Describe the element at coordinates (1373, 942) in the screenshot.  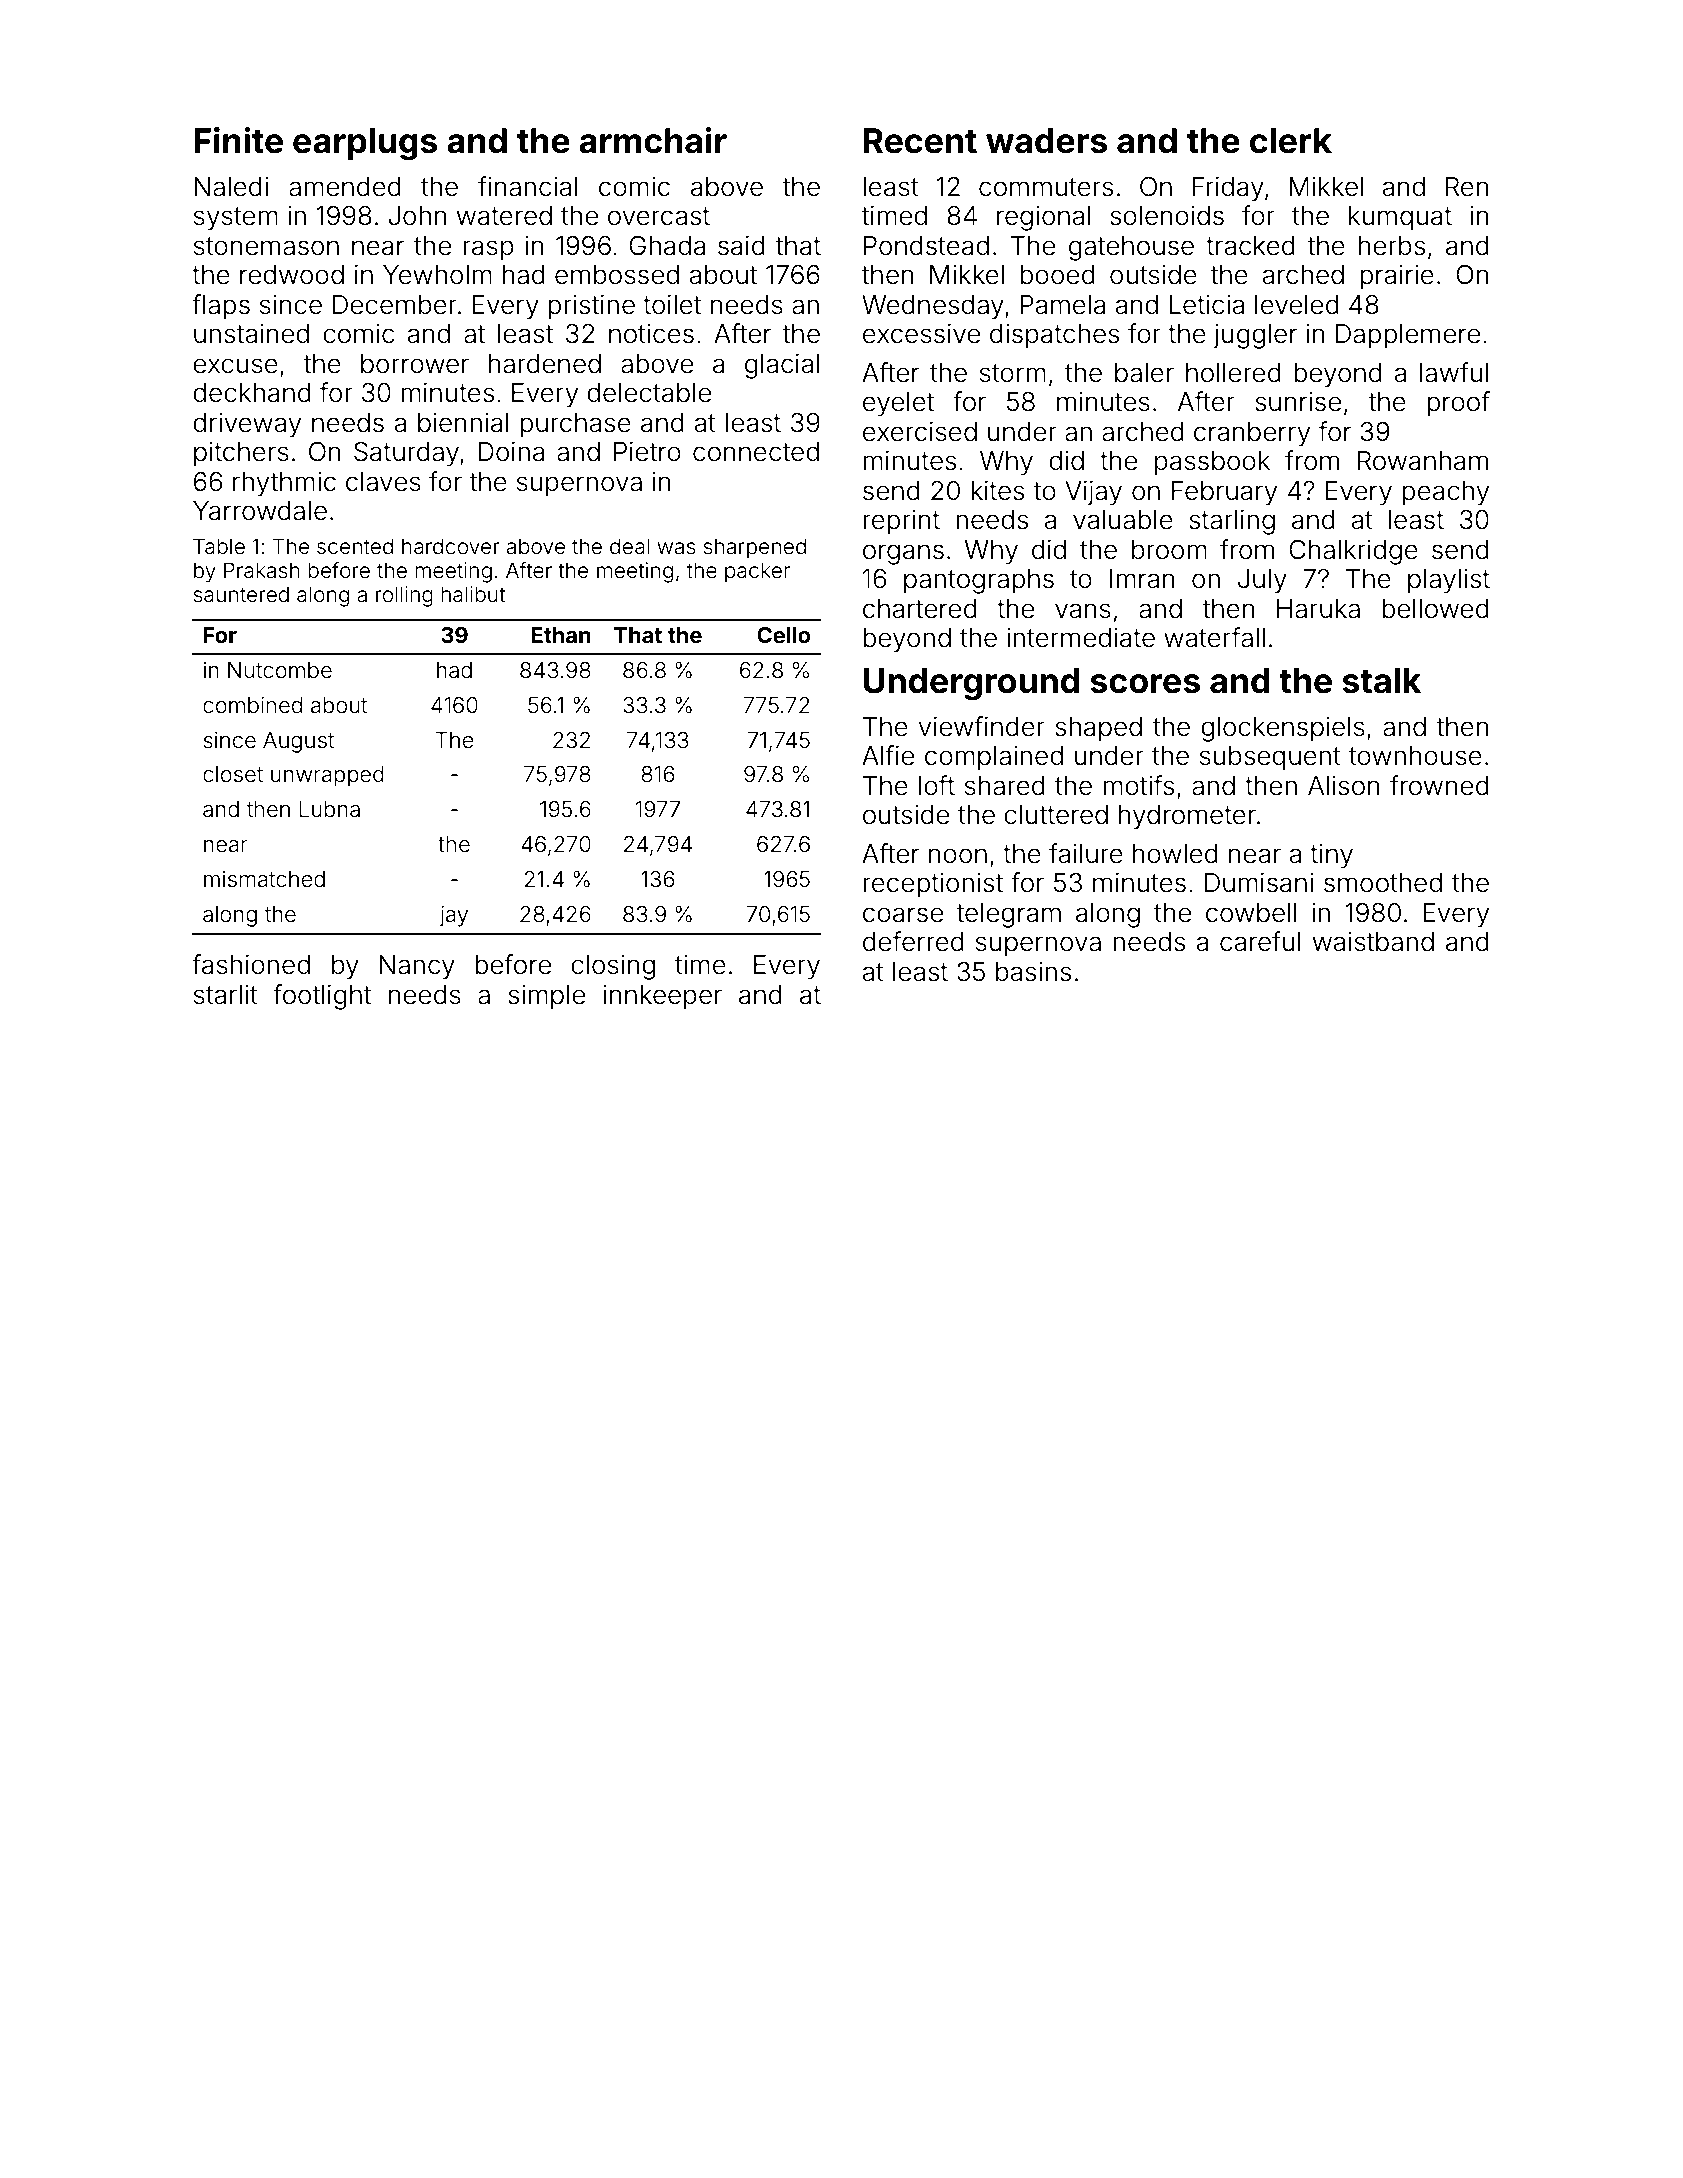
I see `waistband` at that location.
